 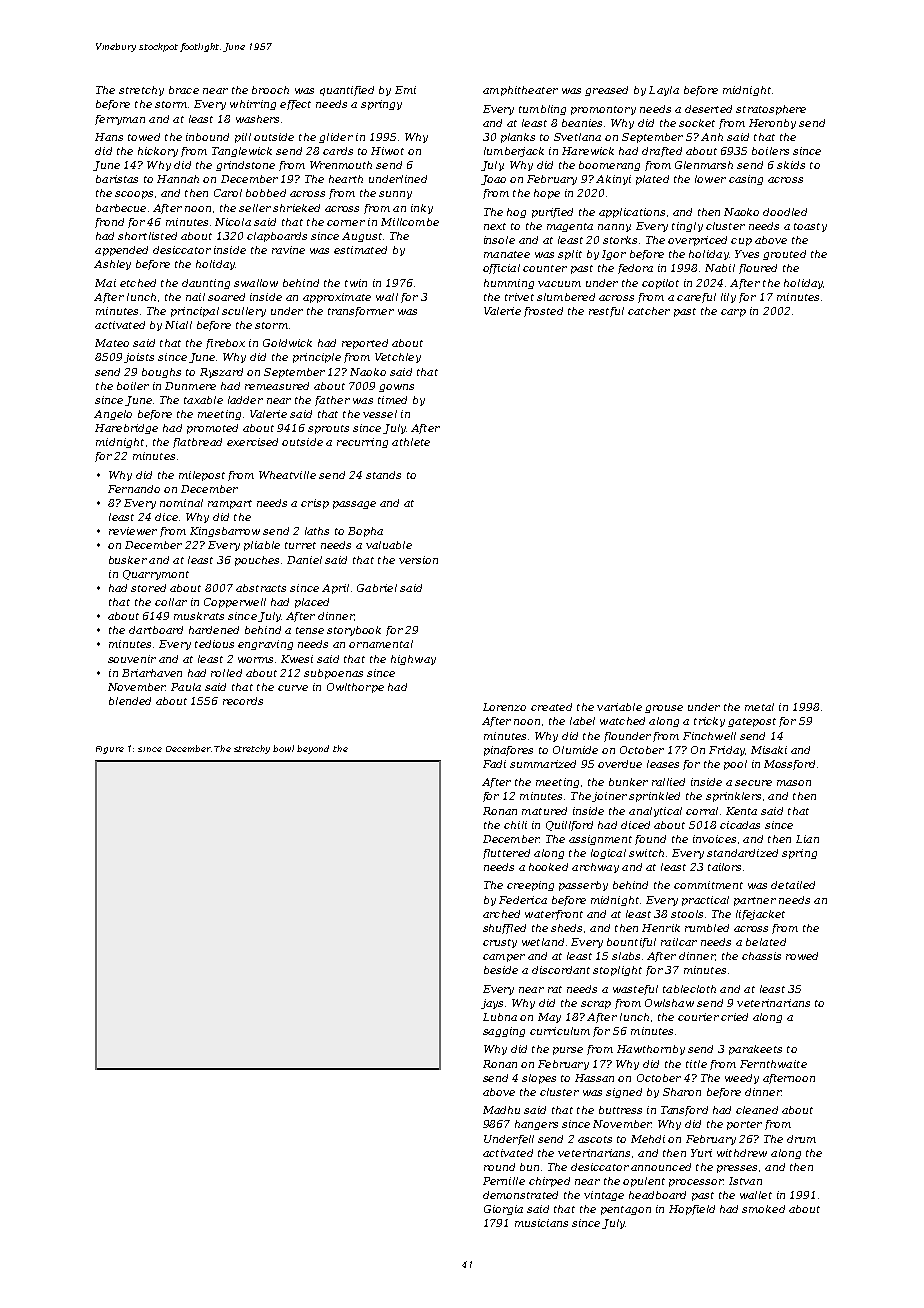 I want to click on humming, so click(x=509, y=284).
